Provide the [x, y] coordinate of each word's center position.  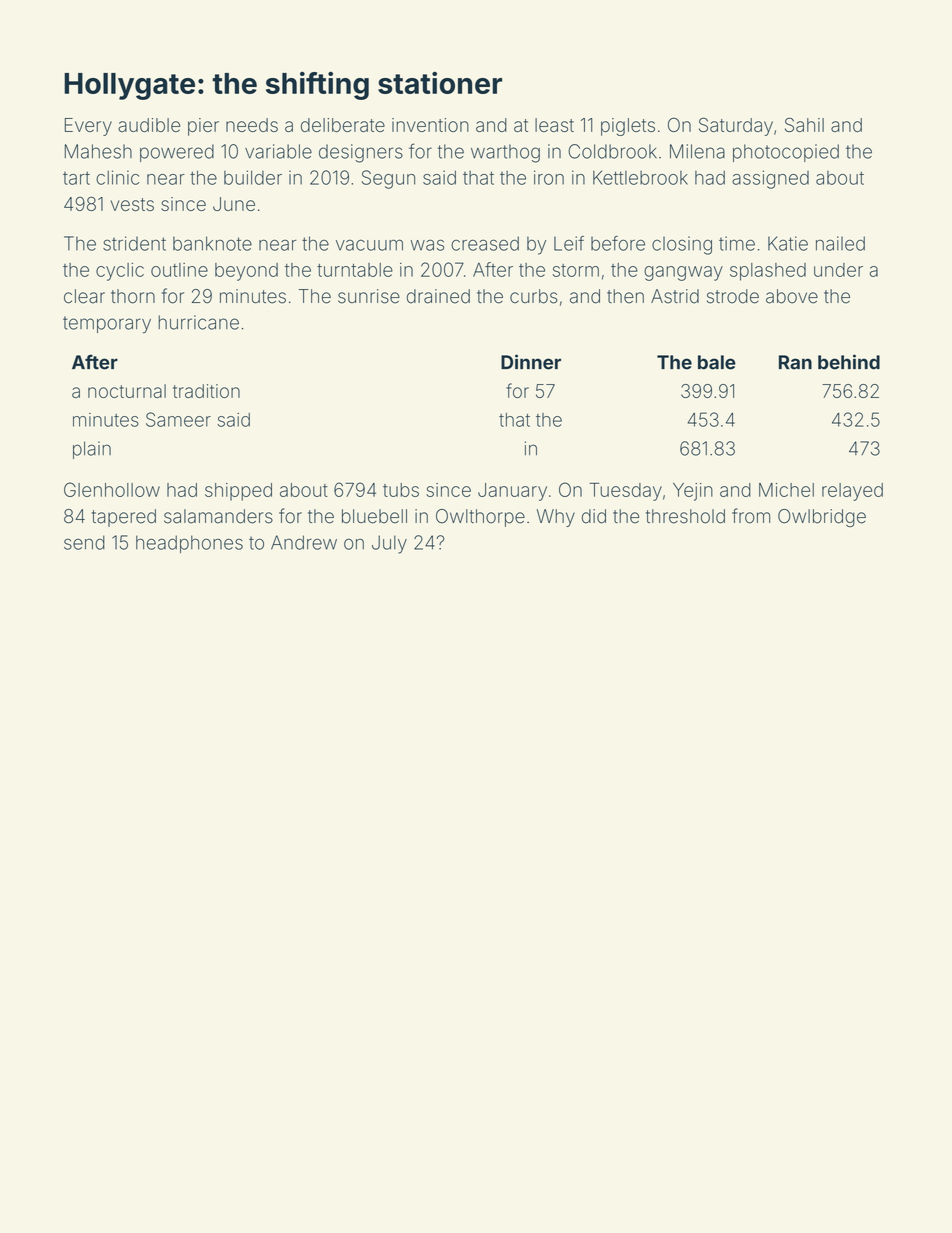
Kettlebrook [640, 177]
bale [717, 362]
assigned [770, 179]
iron [549, 177]
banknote [212, 243]
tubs [401, 490]
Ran [795, 362]
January [512, 492]
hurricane [198, 322]
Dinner [531, 362]
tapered [124, 518]
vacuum [369, 245]
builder [253, 177]
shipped [238, 492]
